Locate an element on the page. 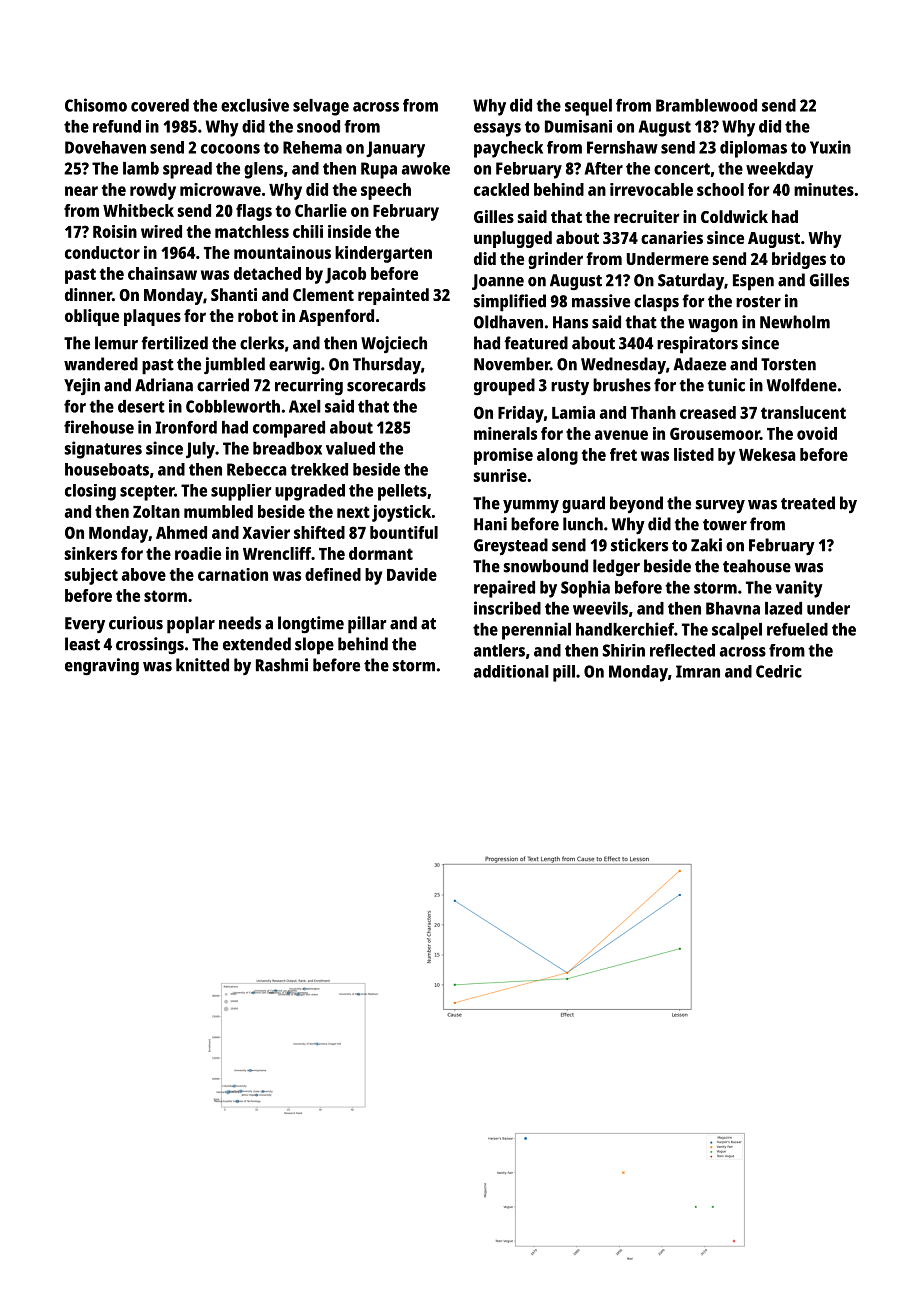 This page has width=924, height=1308. diplomas is located at coordinates (753, 149).
